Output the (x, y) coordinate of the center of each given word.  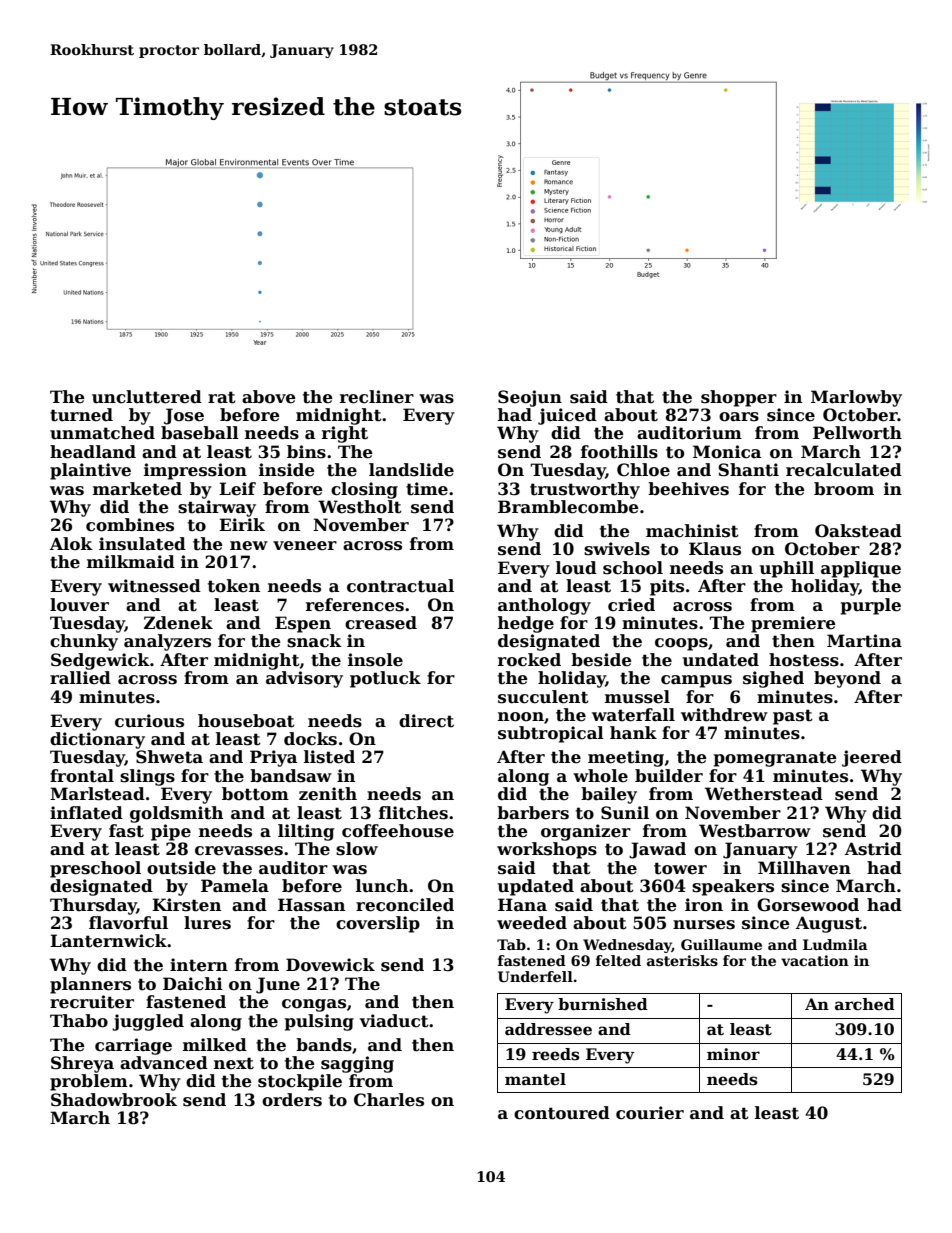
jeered (872, 758)
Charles (389, 1100)
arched (865, 1004)
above (269, 397)
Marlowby (856, 398)
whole (600, 776)
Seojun (530, 398)
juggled (148, 1022)
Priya (273, 758)
